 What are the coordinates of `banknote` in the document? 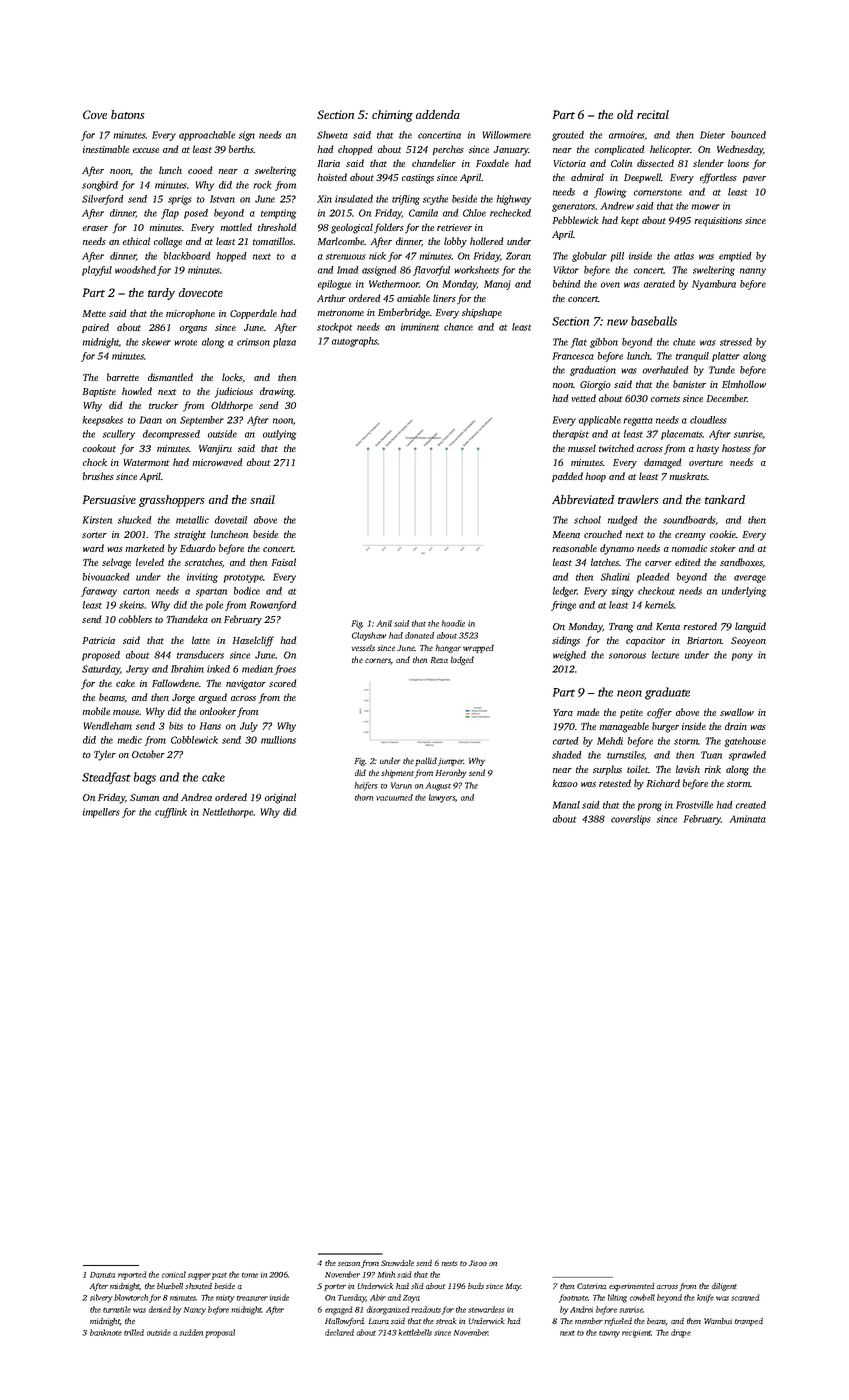 It's located at (106, 1332).
